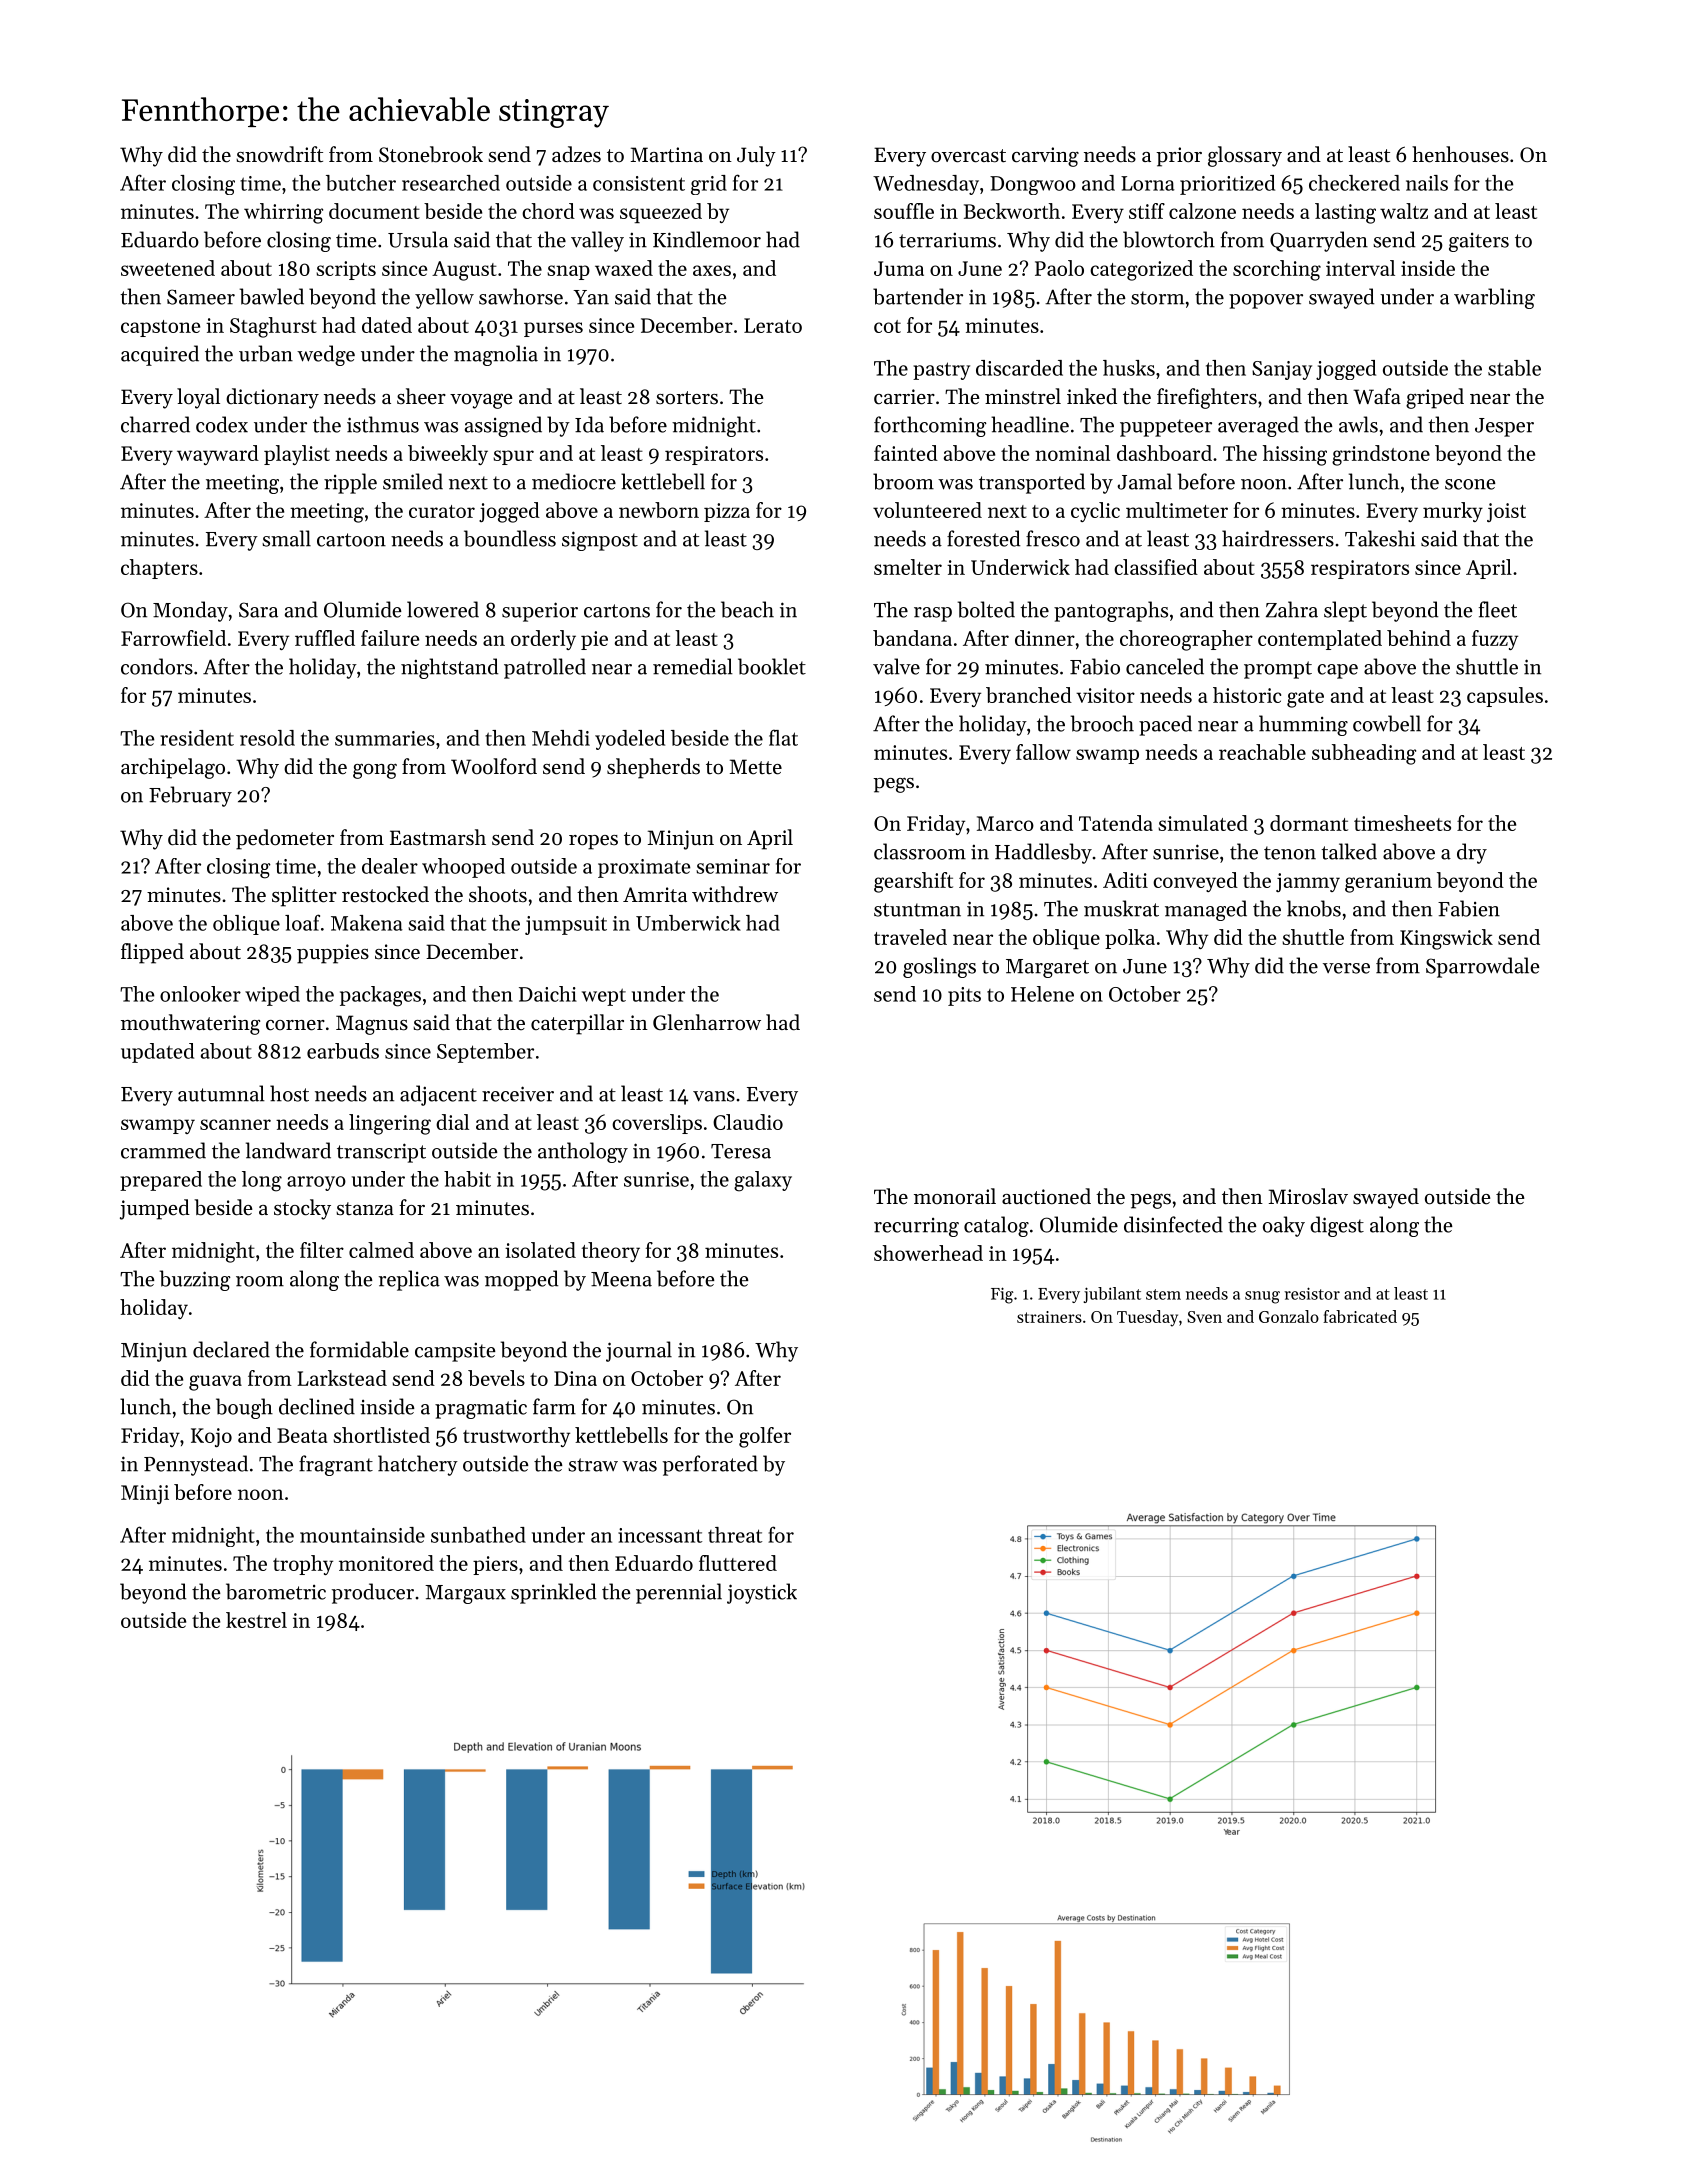 This screenshot has height=2178, width=1683. Describe the element at coordinates (145, 1494) in the screenshot. I see `Minji` at that location.
